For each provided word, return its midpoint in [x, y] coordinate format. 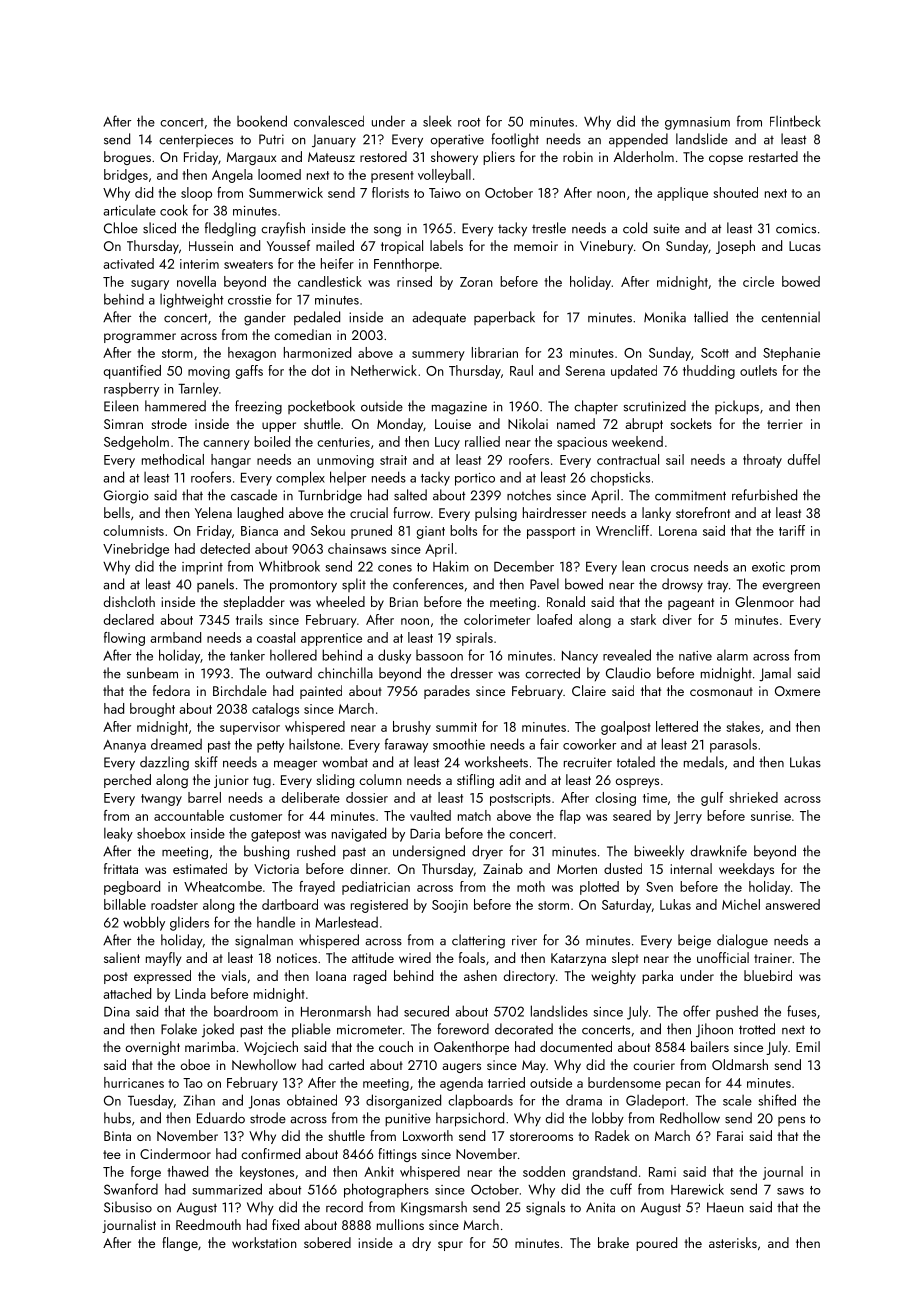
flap [570, 817]
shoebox [161, 833]
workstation [264, 1242]
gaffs [249, 372]
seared [632, 815]
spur [450, 1246]
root [469, 122]
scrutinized [655, 406]
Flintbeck [795, 121]
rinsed [414, 281]
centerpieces [196, 140]
